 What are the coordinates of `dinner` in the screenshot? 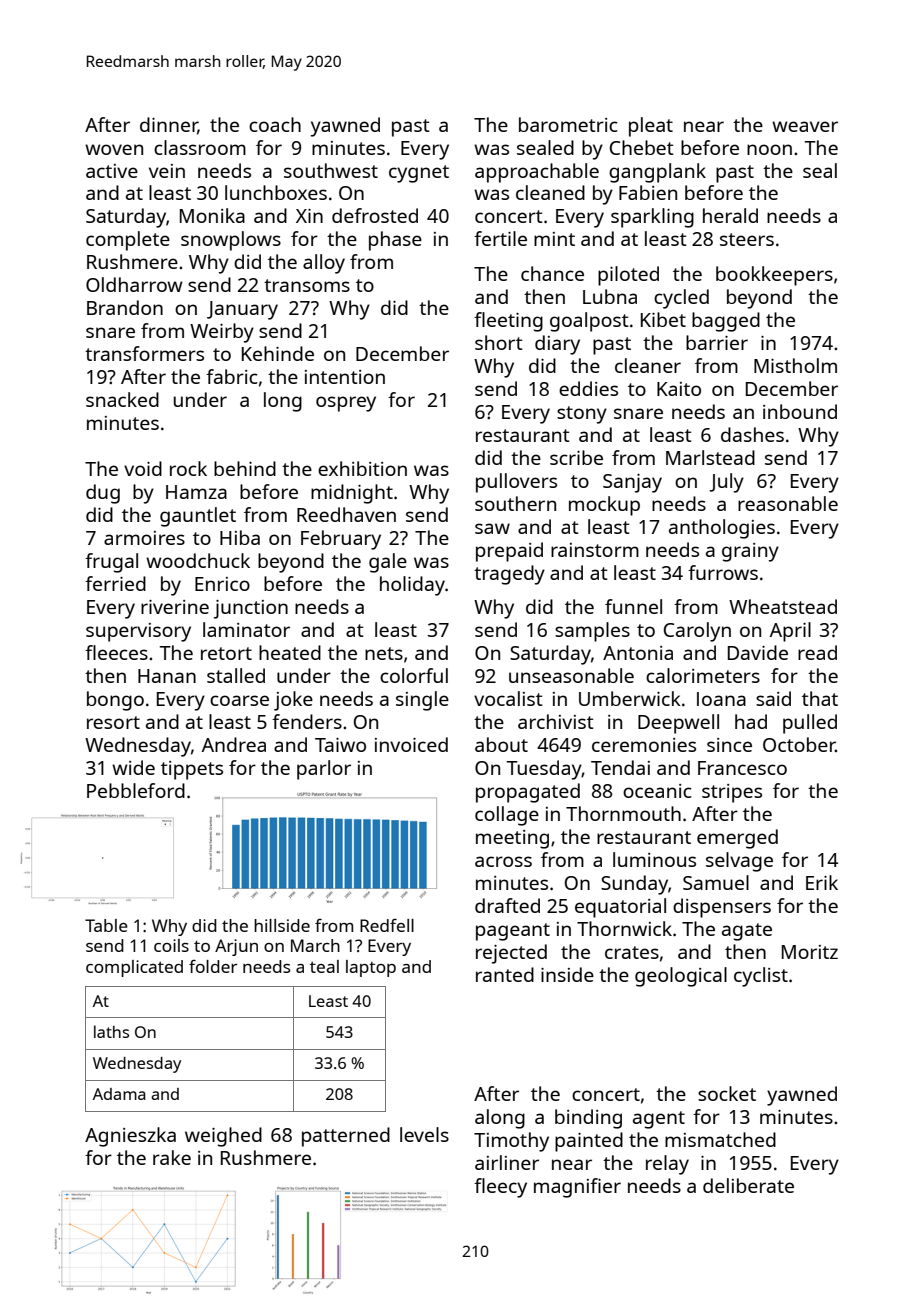 It's located at (169, 125).
